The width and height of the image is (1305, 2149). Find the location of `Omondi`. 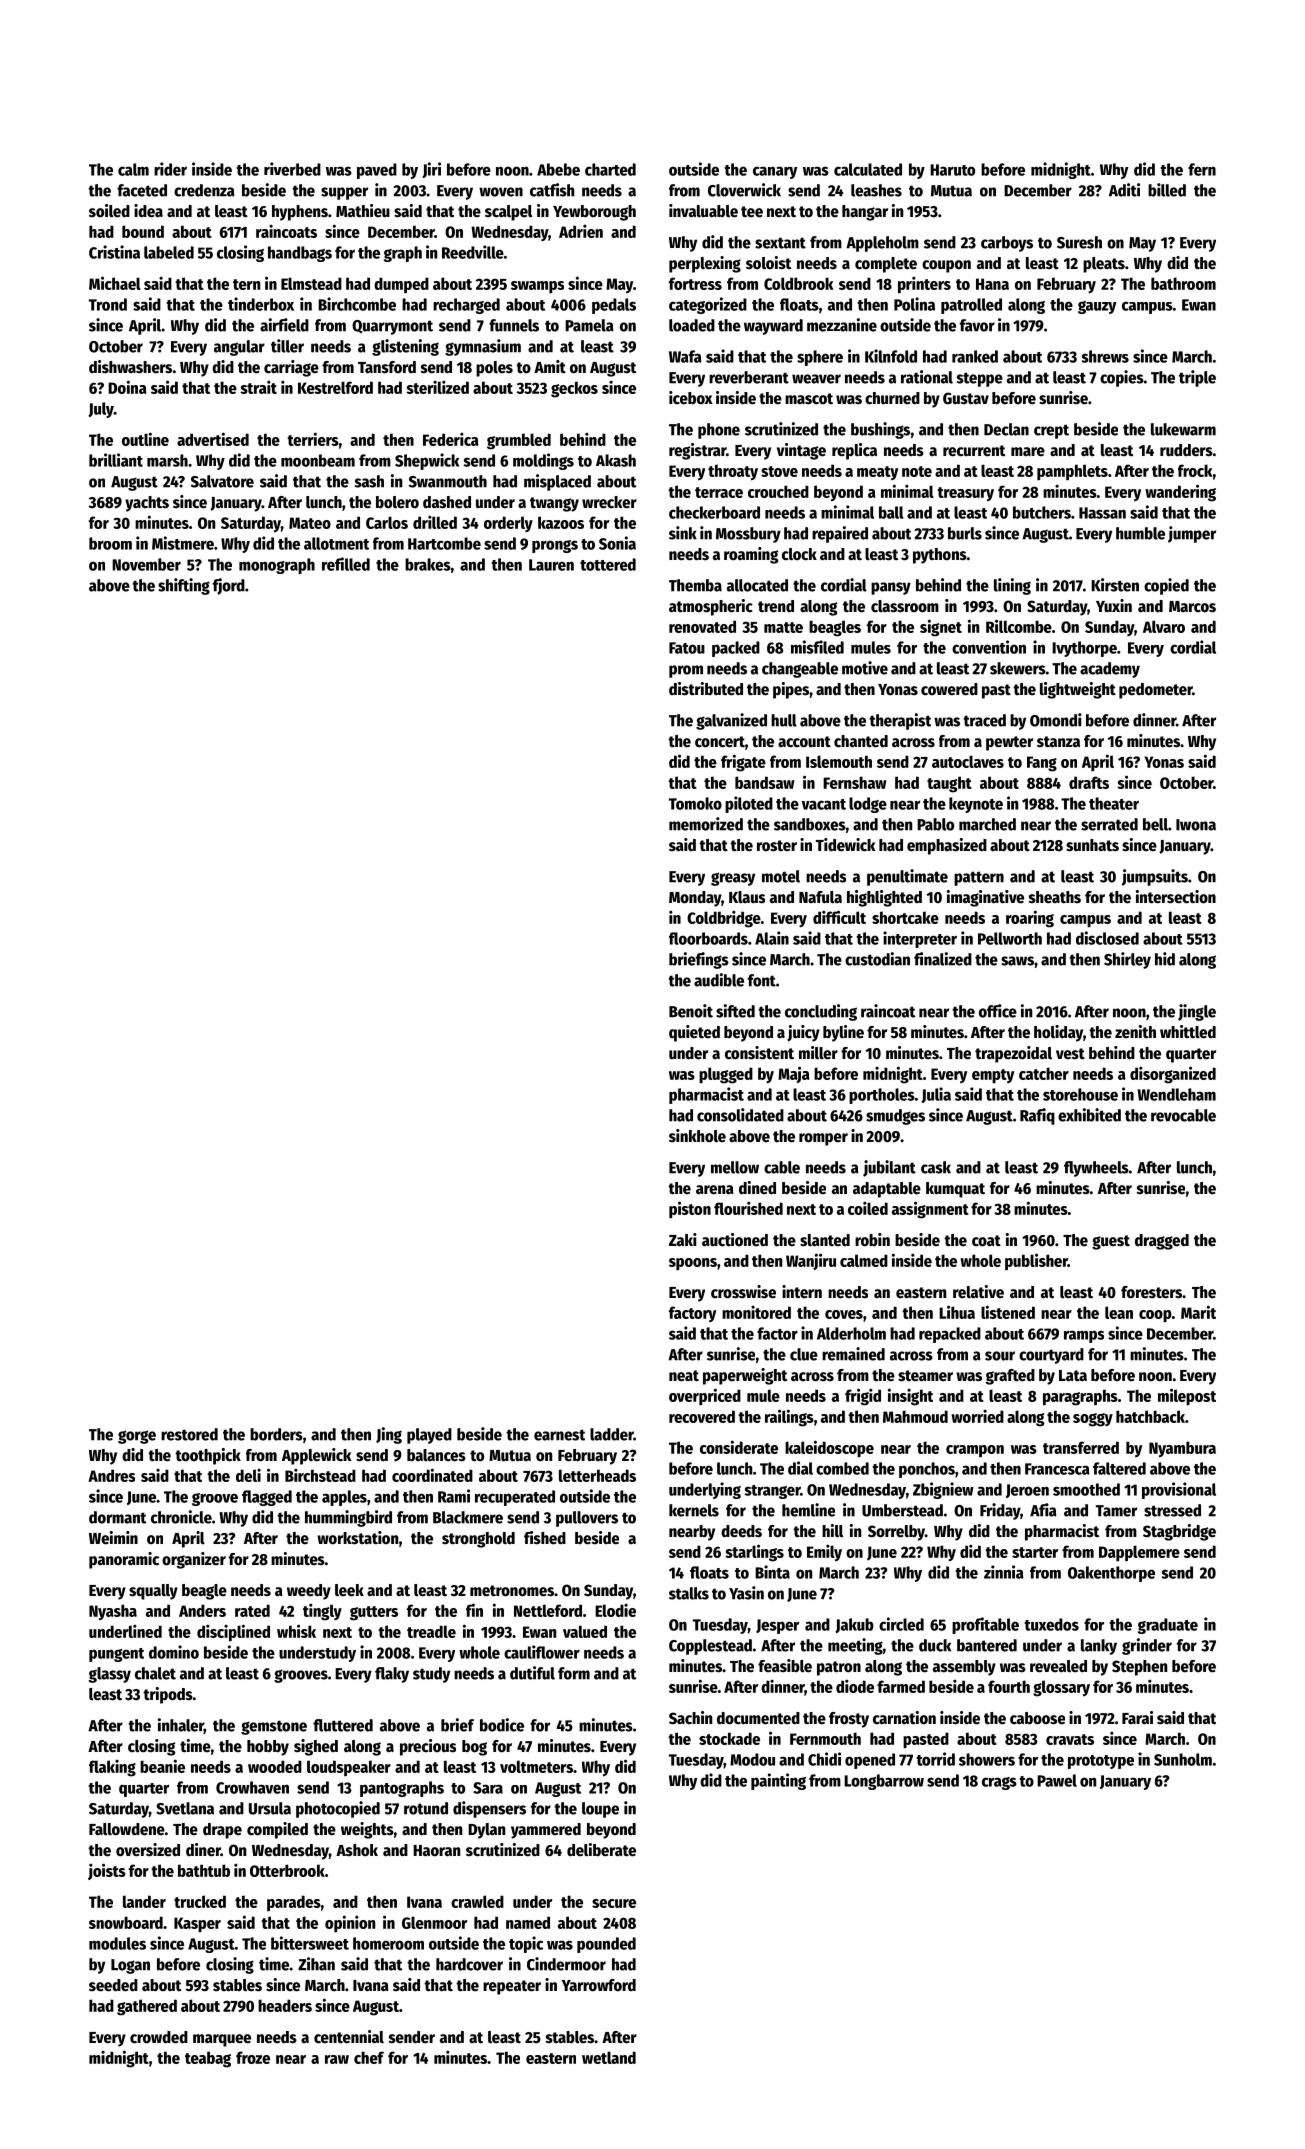

Omondi is located at coordinates (1056, 720).
